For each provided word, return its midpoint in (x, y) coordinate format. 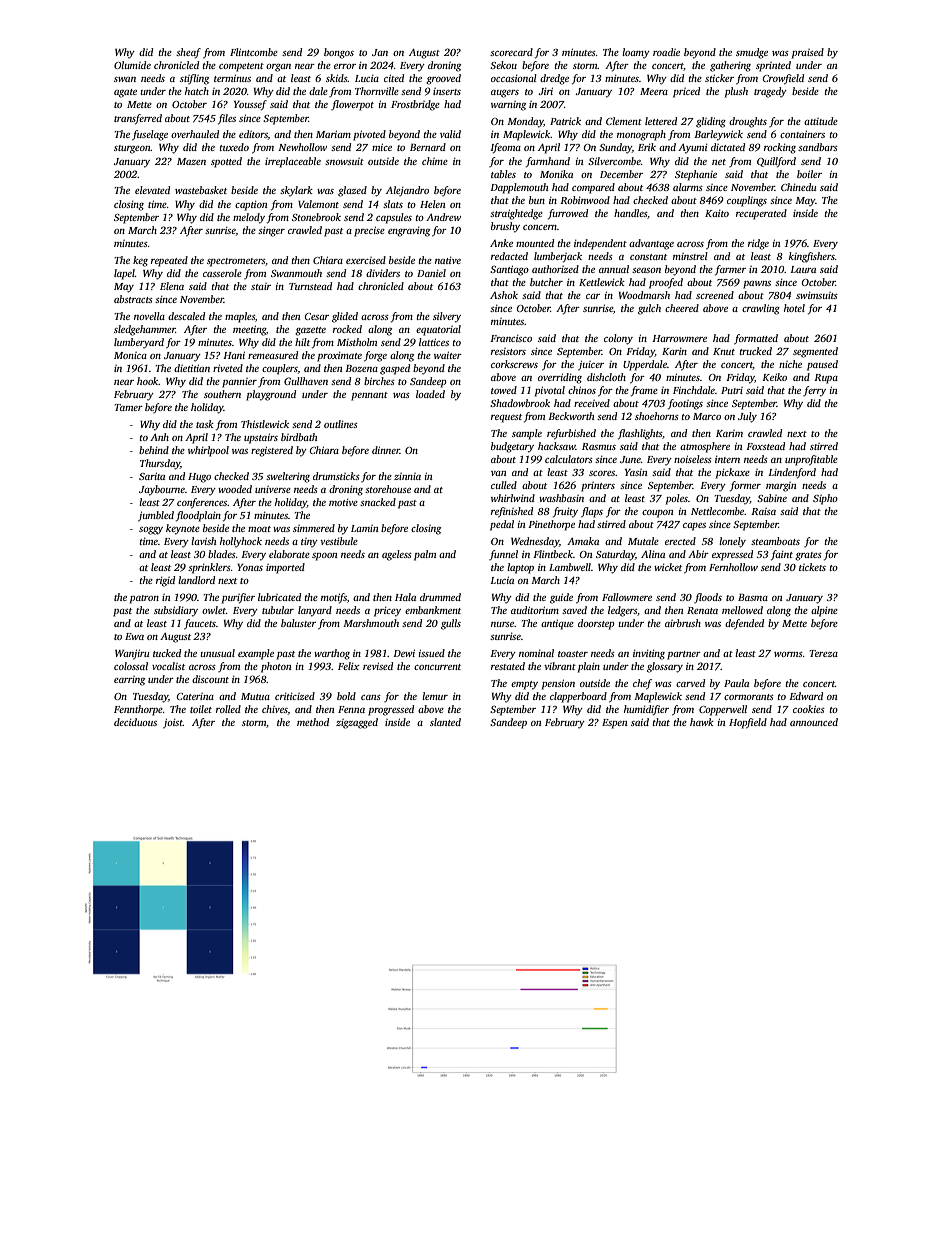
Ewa (134, 636)
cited (394, 78)
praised (808, 53)
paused (822, 365)
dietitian (192, 368)
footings (685, 404)
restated (508, 666)
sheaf (188, 53)
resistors (508, 351)
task (205, 424)
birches (379, 381)
